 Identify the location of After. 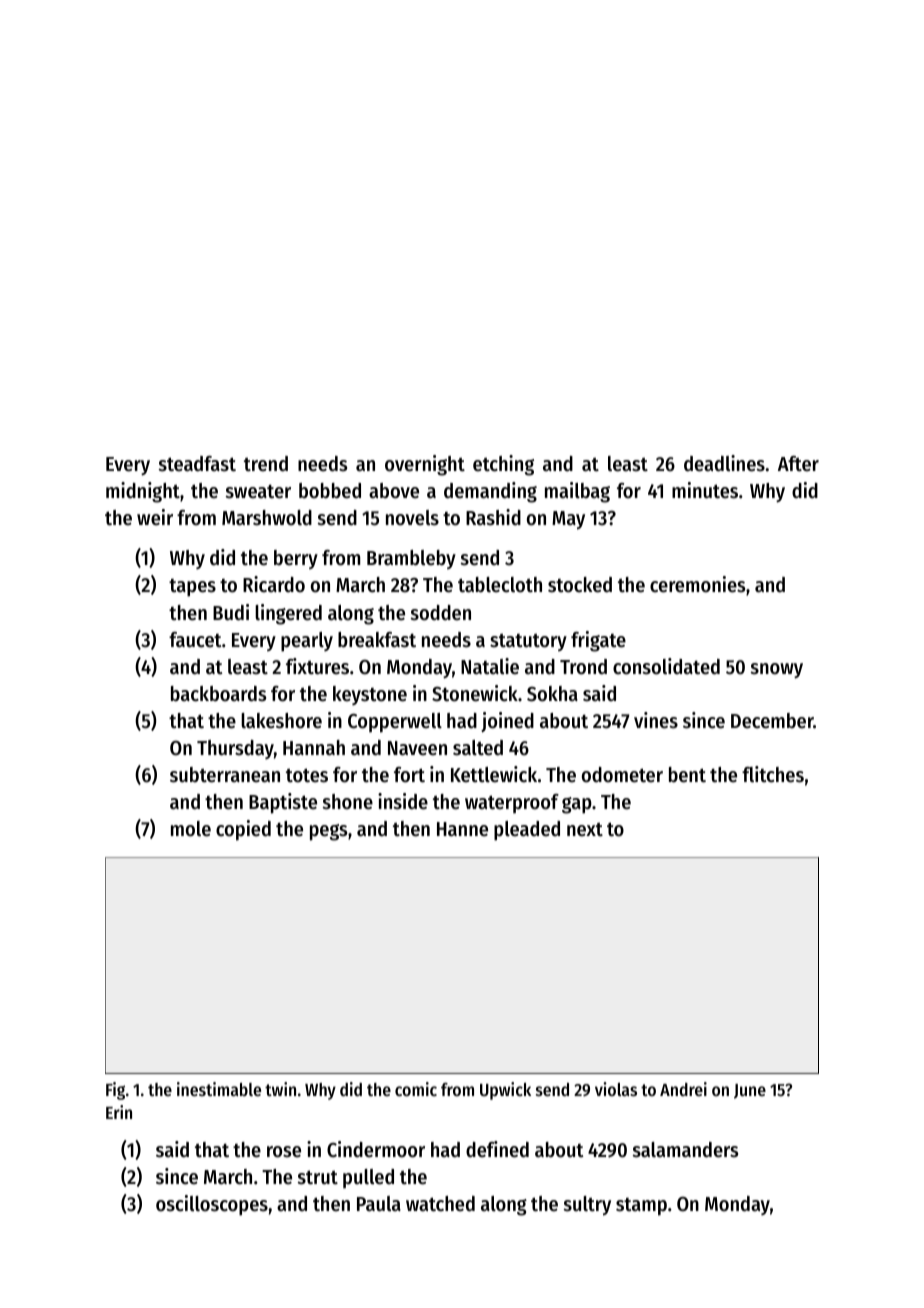
(798, 464).
